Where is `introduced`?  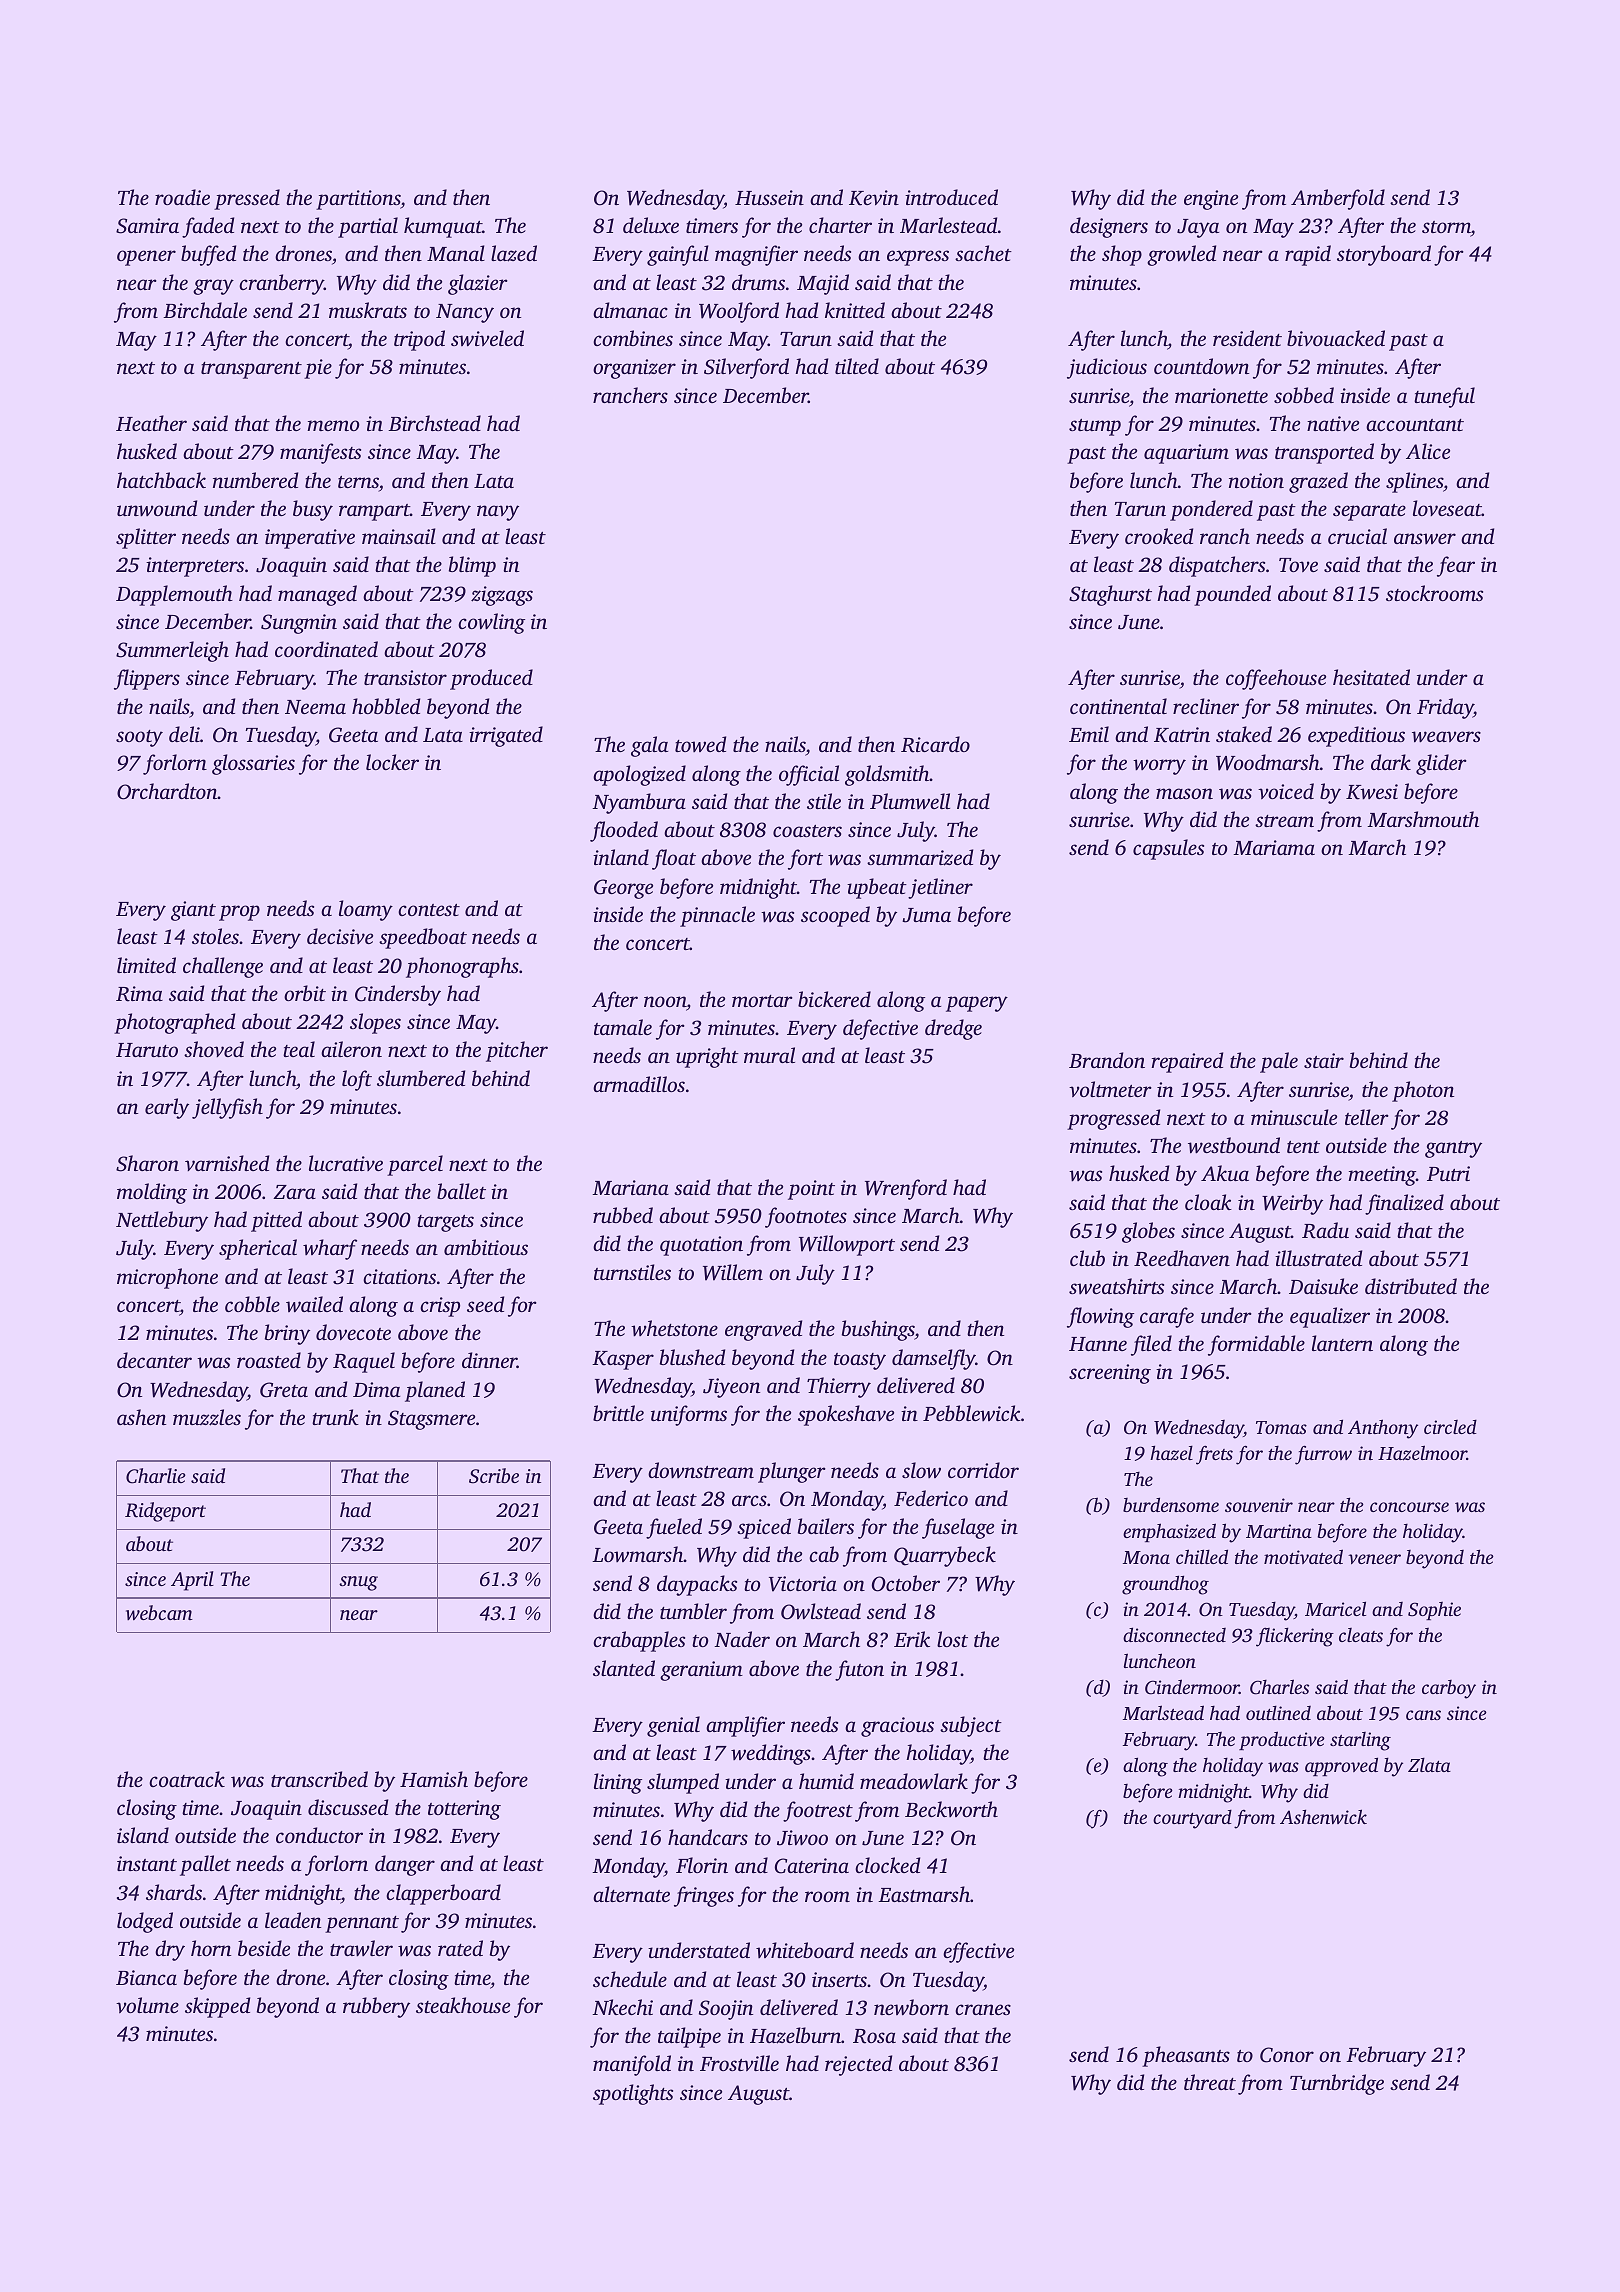 introduced is located at coordinates (951, 197).
